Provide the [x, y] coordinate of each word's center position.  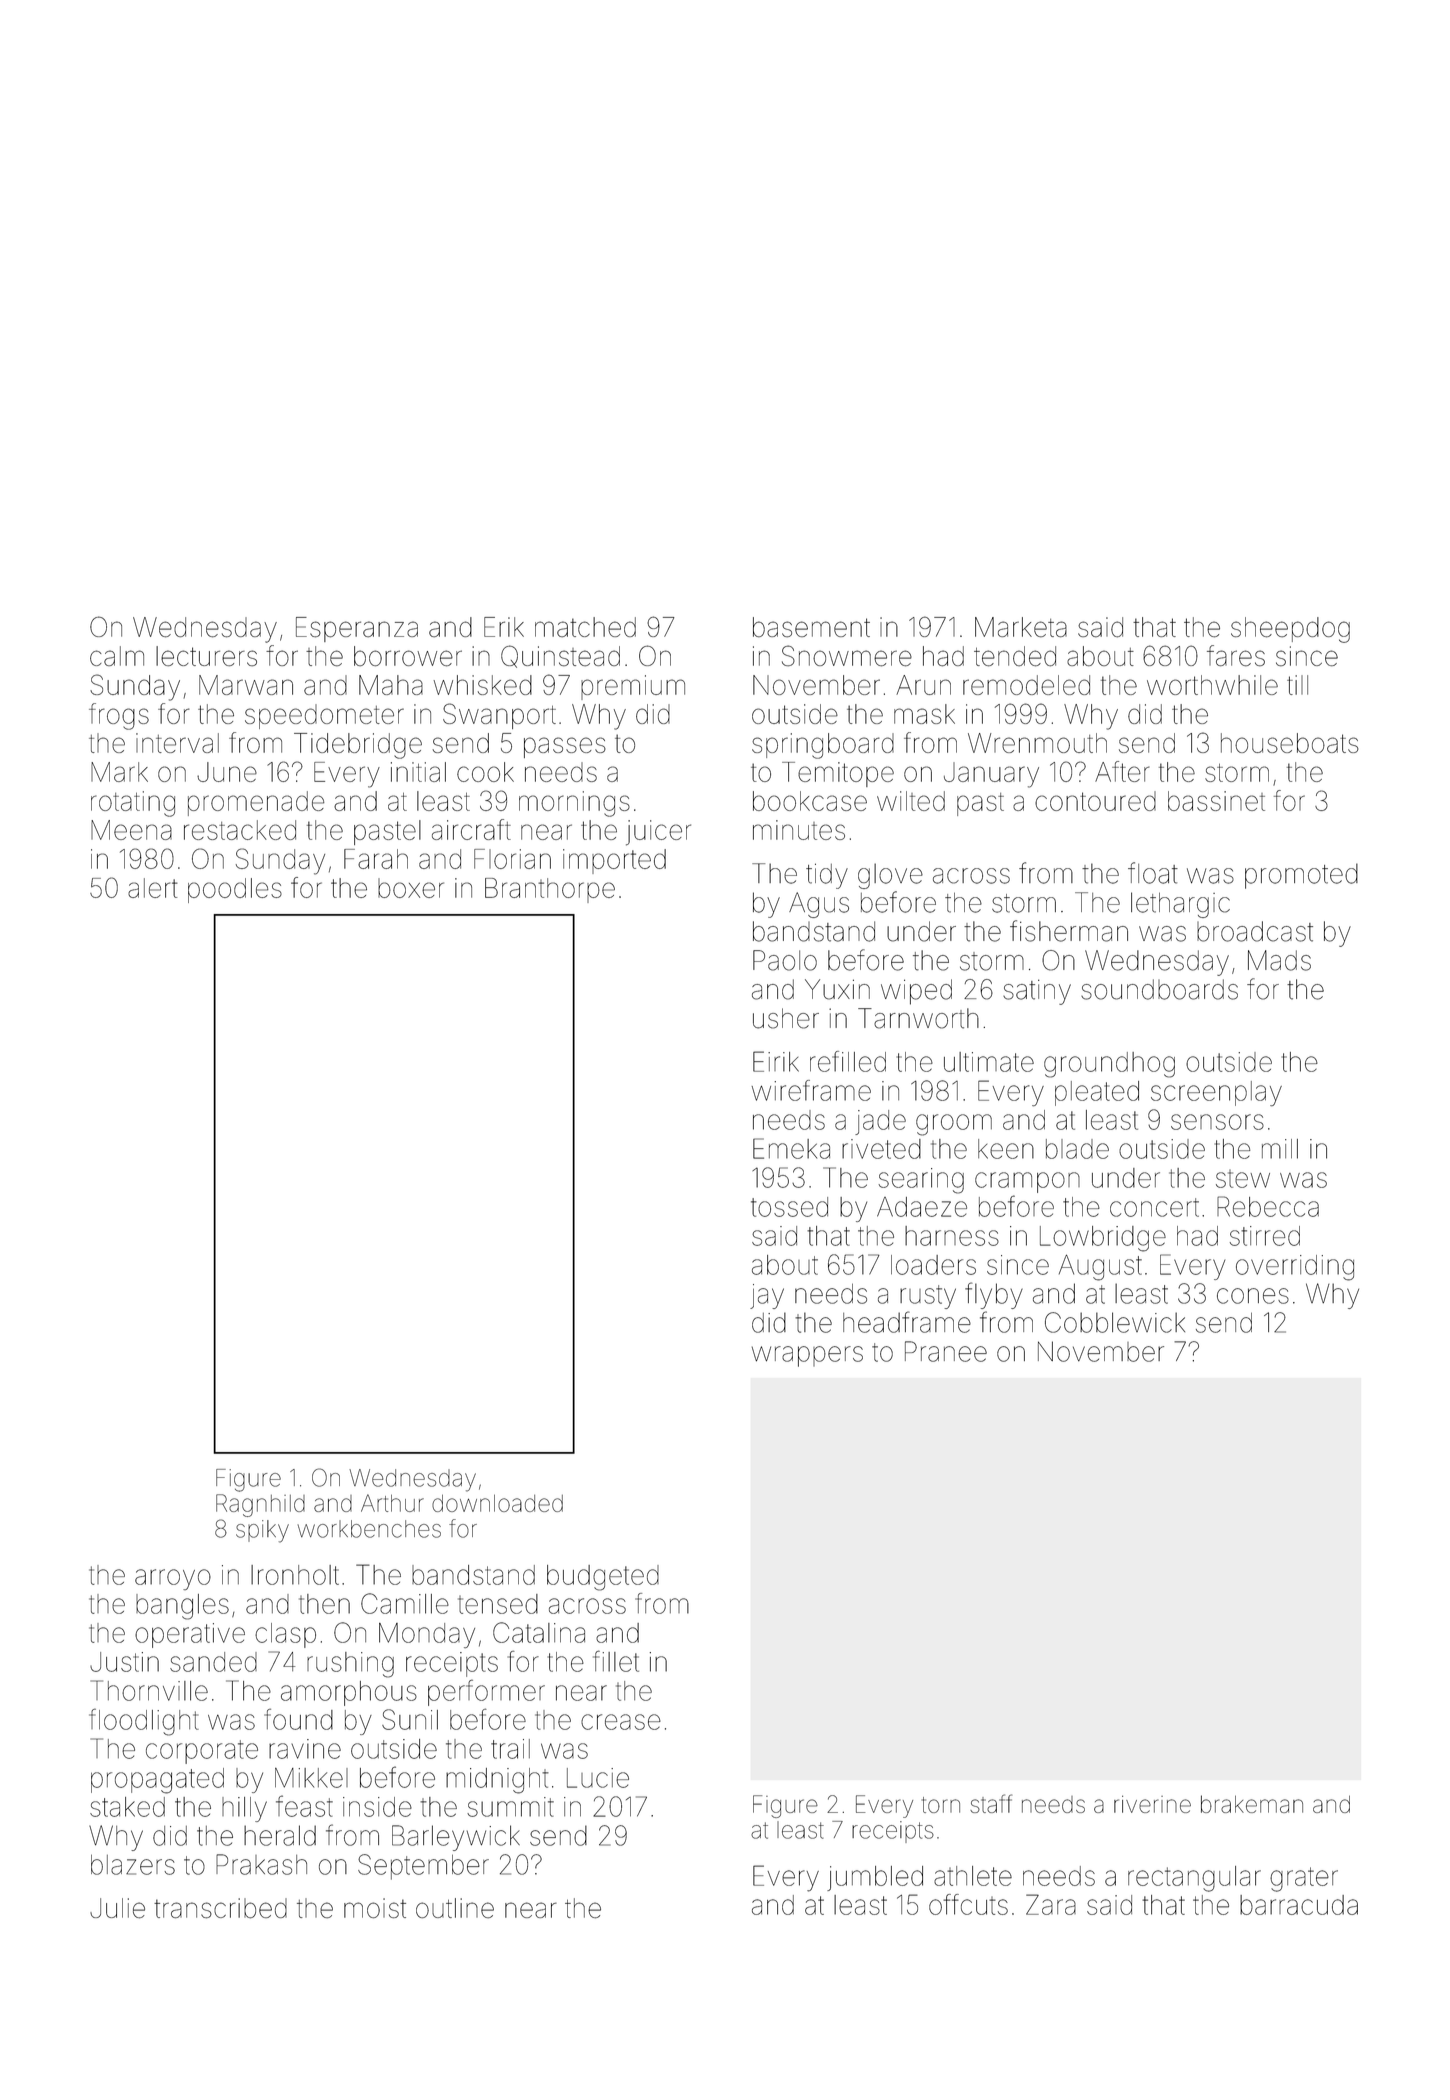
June [227, 772]
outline [455, 1908]
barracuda [1299, 1905]
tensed [498, 1604]
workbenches [369, 1529]
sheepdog [1290, 630]
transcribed [220, 1908]
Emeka [791, 1148]
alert [153, 888]
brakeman [1252, 1804]
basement [811, 627]
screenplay [1216, 1093]
